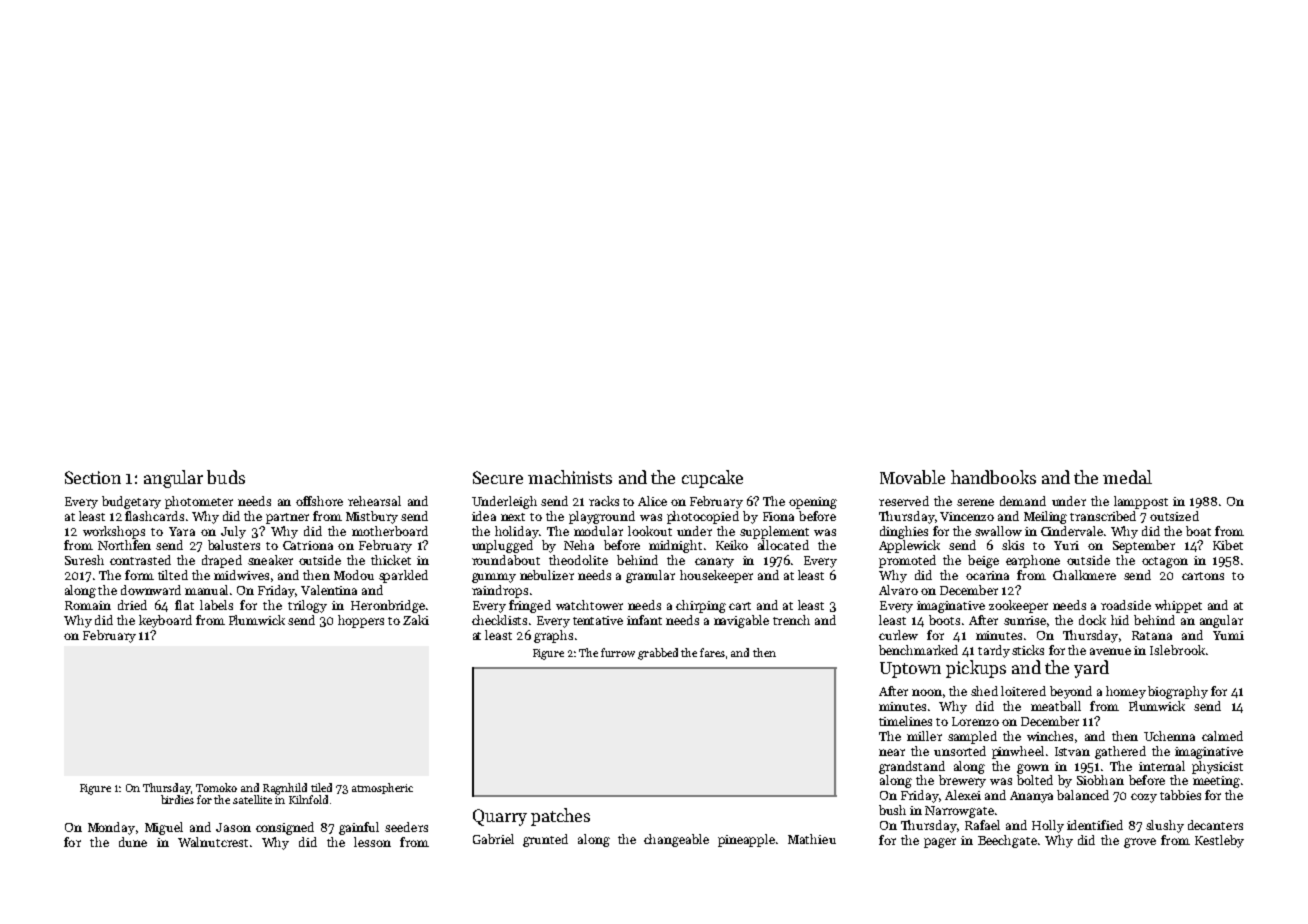 This screenshot has width=1308, height=924. Describe the element at coordinates (972, 737) in the screenshot. I see `sampled` at that location.
